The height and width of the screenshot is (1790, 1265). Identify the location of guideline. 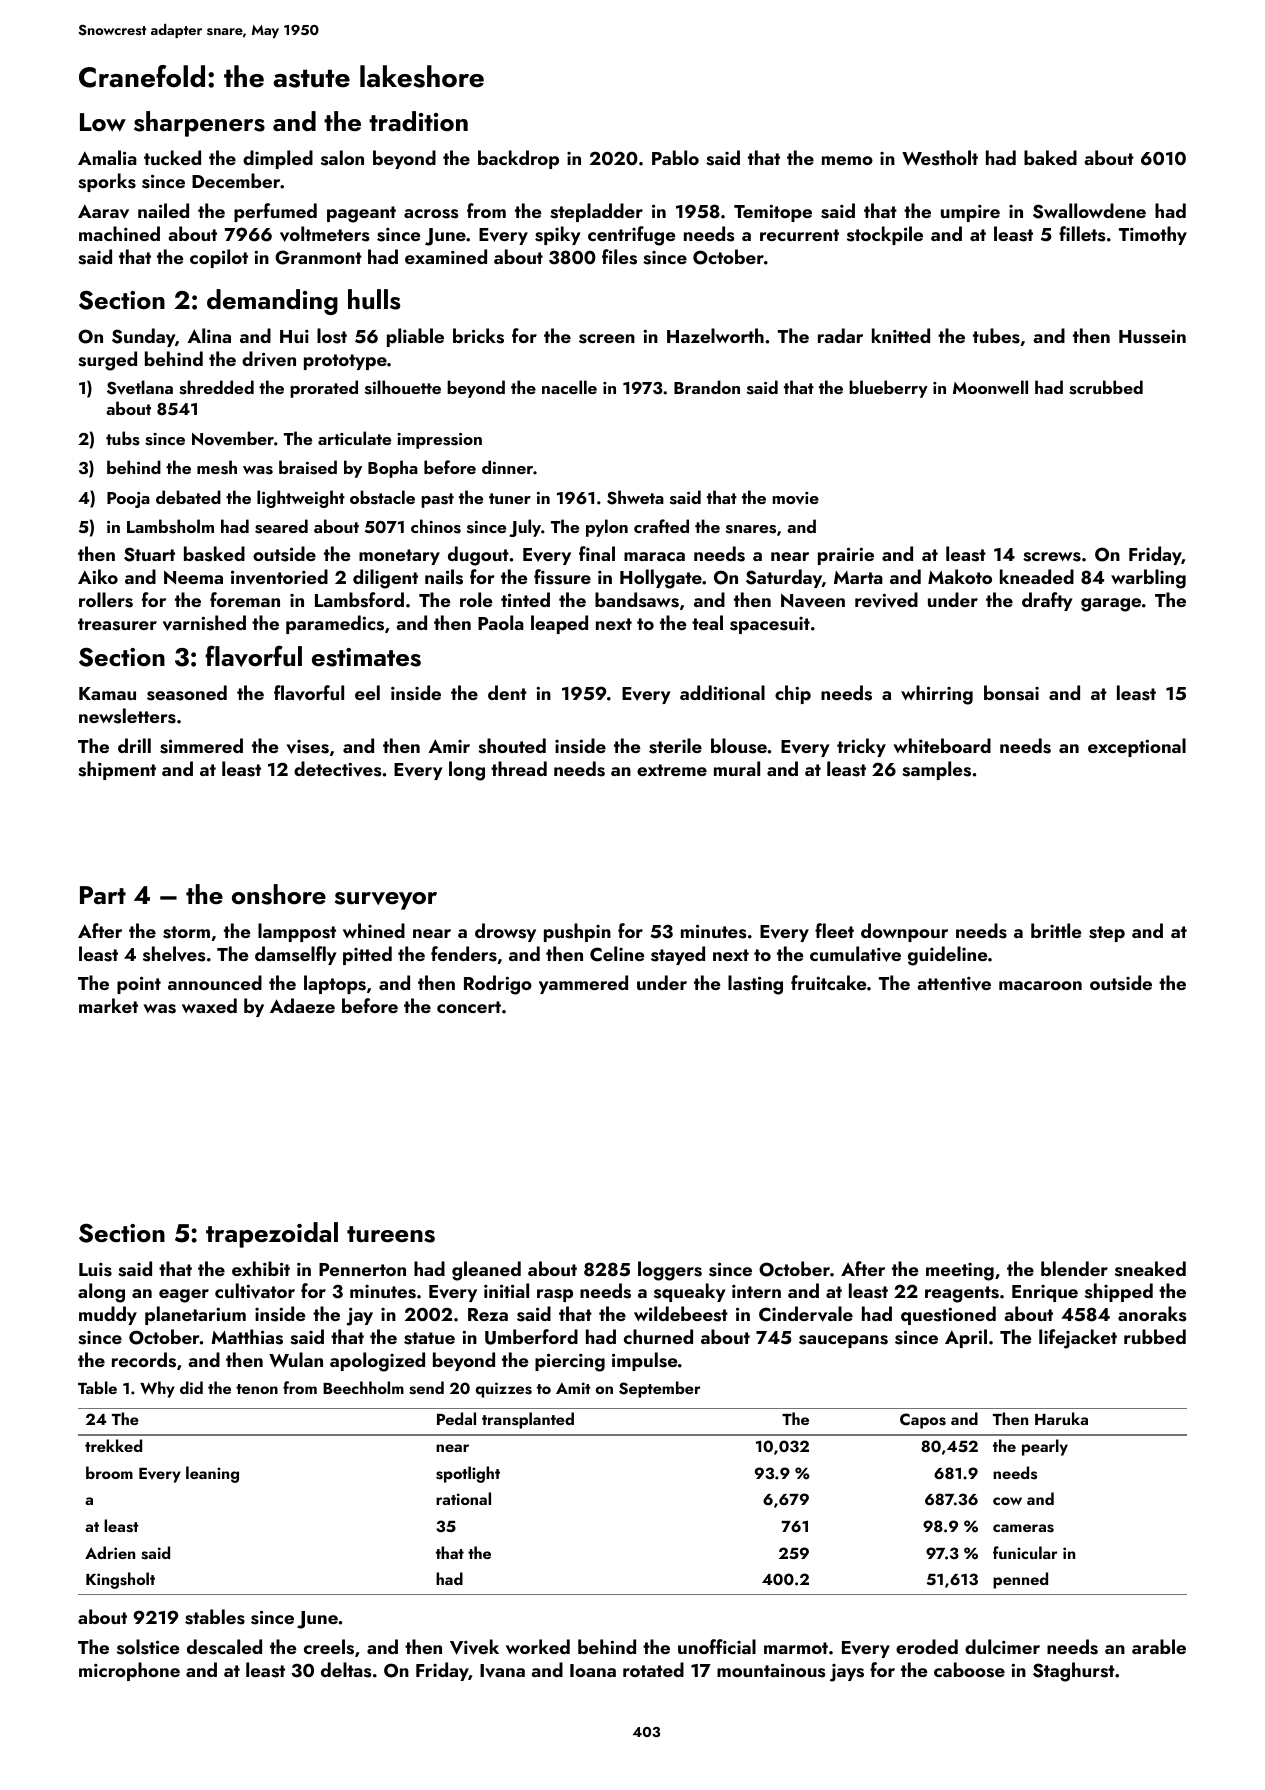
(948, 956).
